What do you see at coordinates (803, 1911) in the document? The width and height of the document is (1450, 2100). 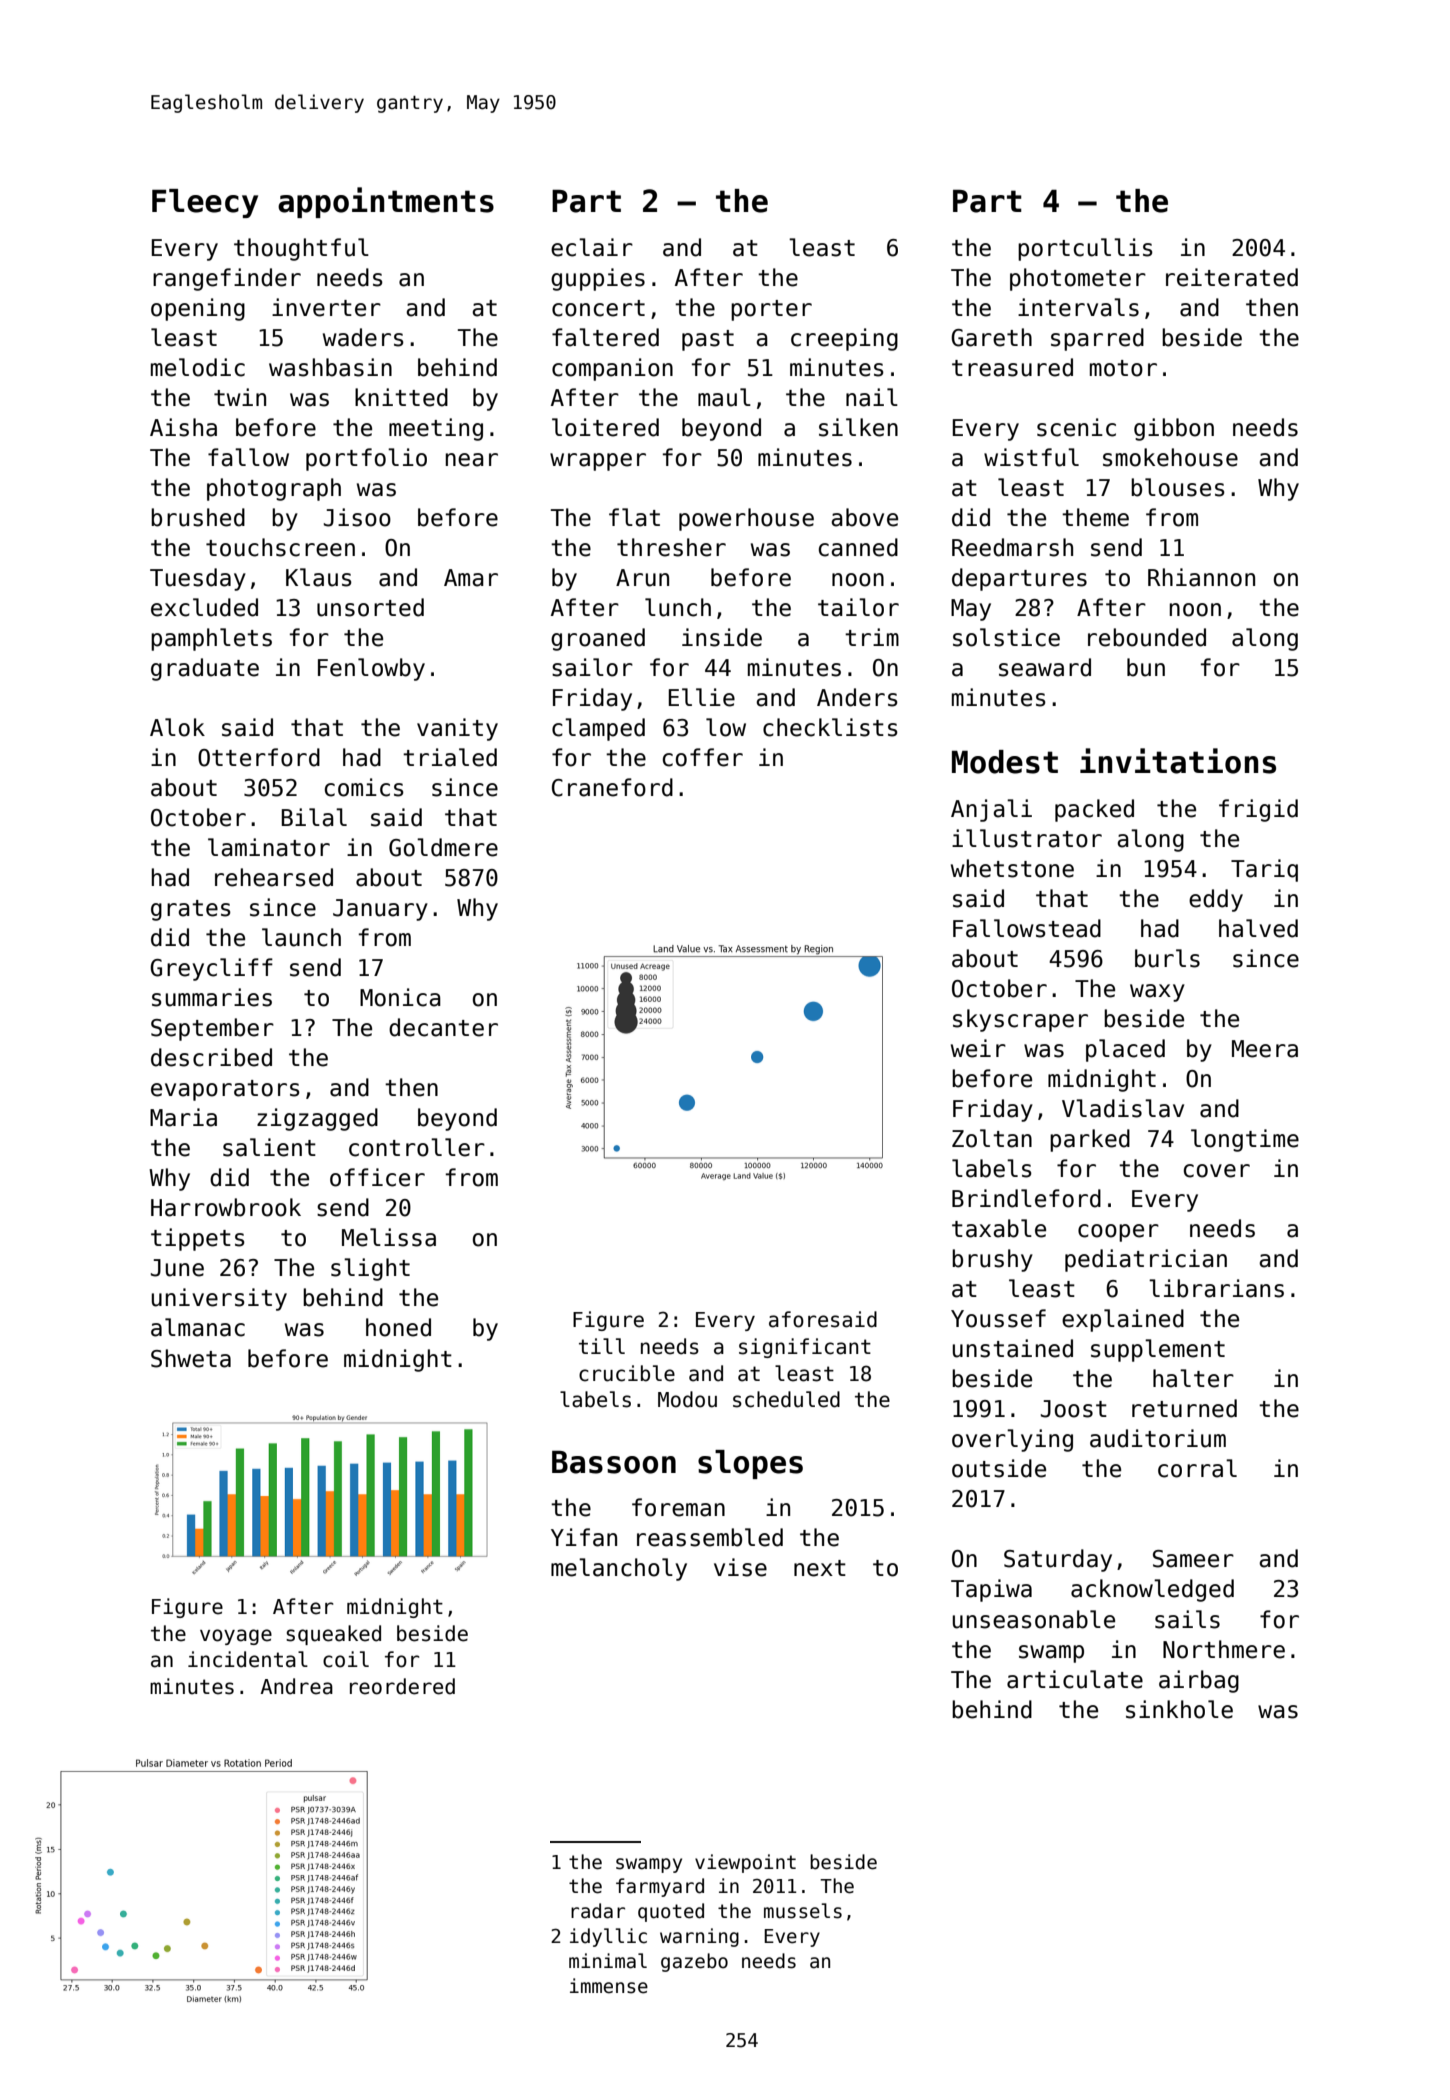 I see `mussels` at bounding box center [803, 1911].
